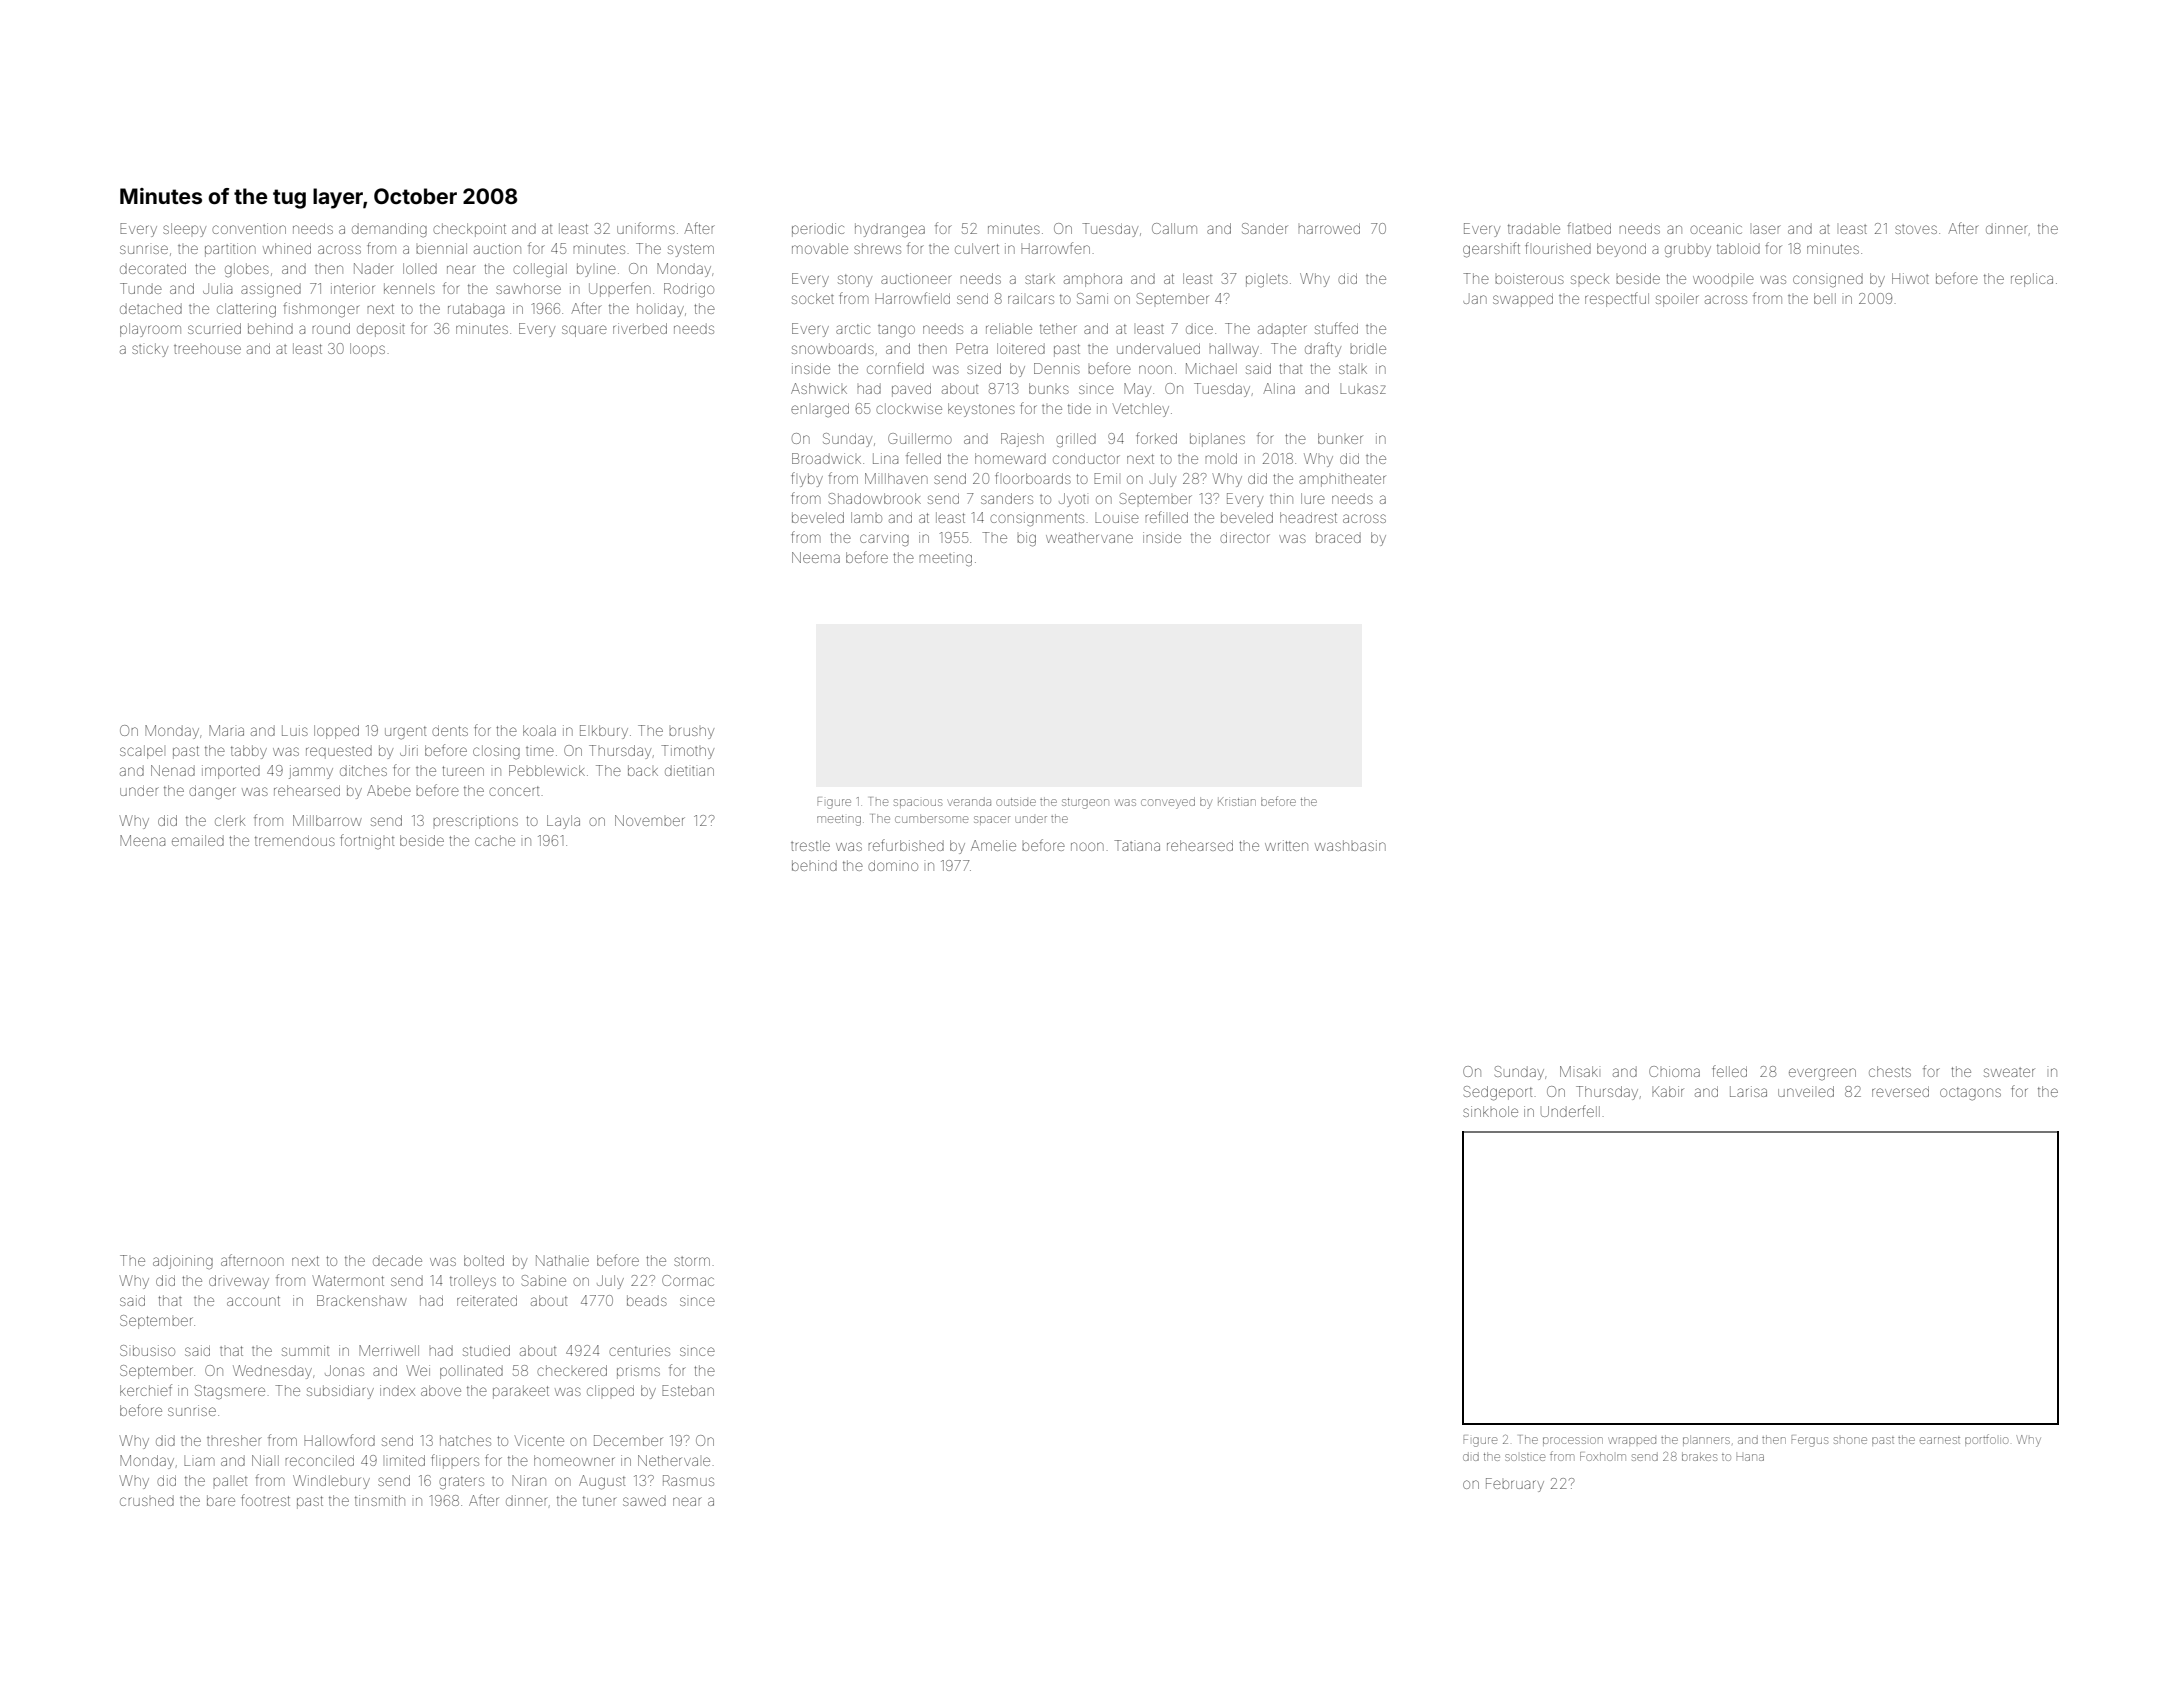 The height and width of the image is (1683, 2178). What do you see at coordinates (214, 328) in the image?
I see `scurried` at bounding box center [214, 328].
